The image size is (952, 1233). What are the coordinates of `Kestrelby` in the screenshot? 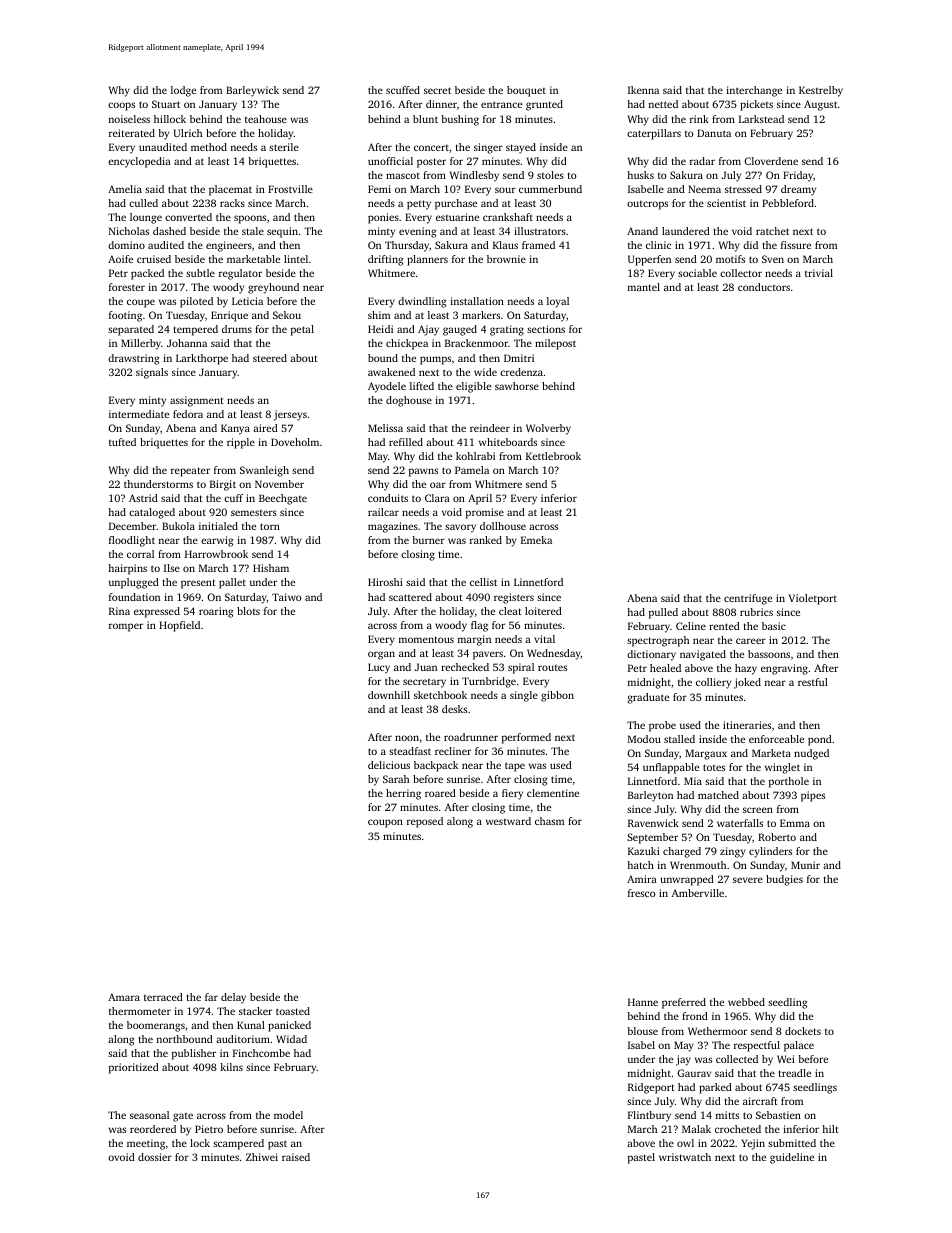 It's located at (821, 91).
